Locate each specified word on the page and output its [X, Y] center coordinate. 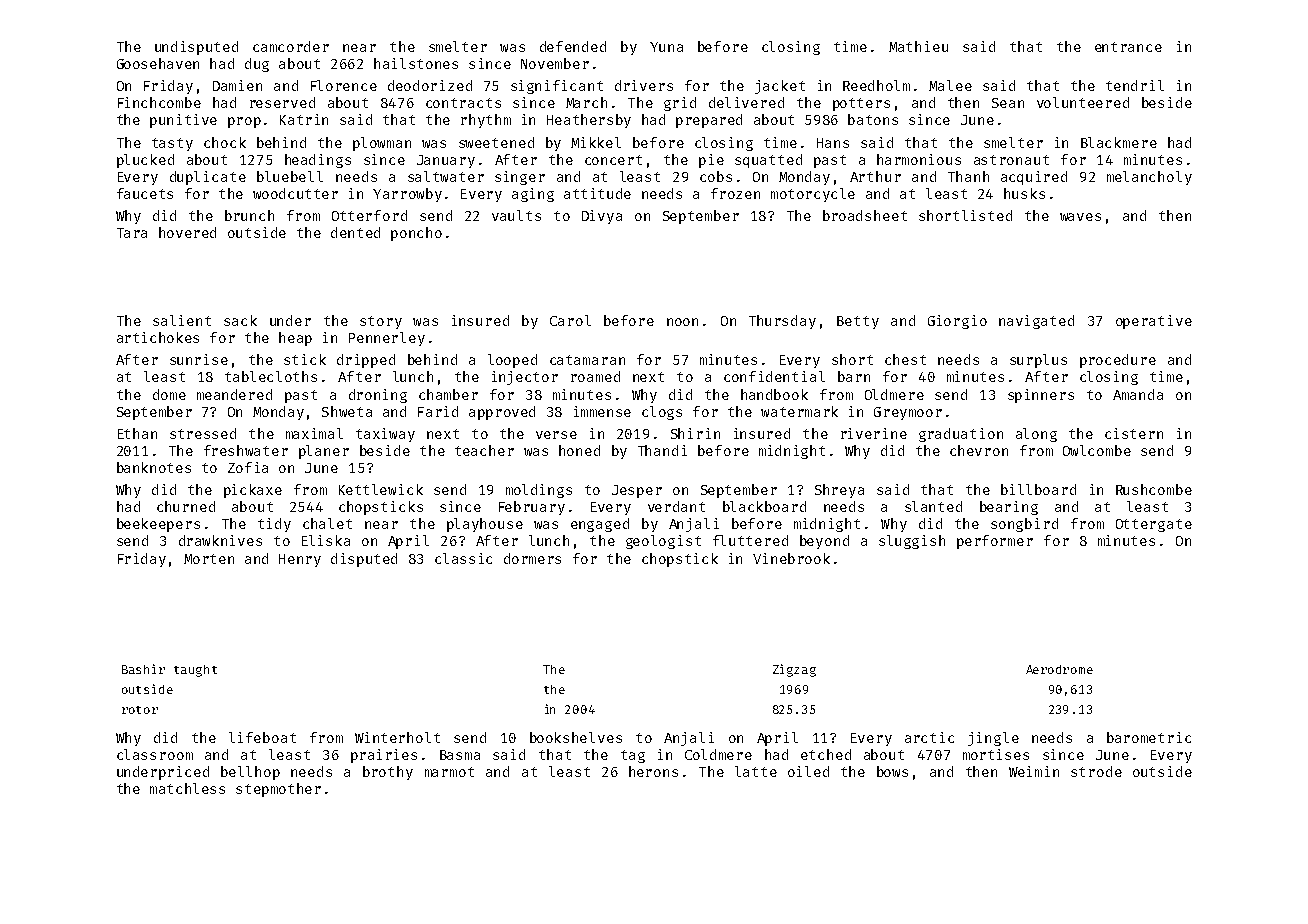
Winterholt [397, 737]
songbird [1024, 525]
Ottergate [1154, 525]
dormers [532, 558]
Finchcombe [159, 102]
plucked [145, 161]
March [586, 102]
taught [195, 671]
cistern [1134, 433]
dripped [366, 361]
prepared [709, 121]
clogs [662, 413]
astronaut [1011, 160]
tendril [1135, 85]
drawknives [220, 540]
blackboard [764, 506]
